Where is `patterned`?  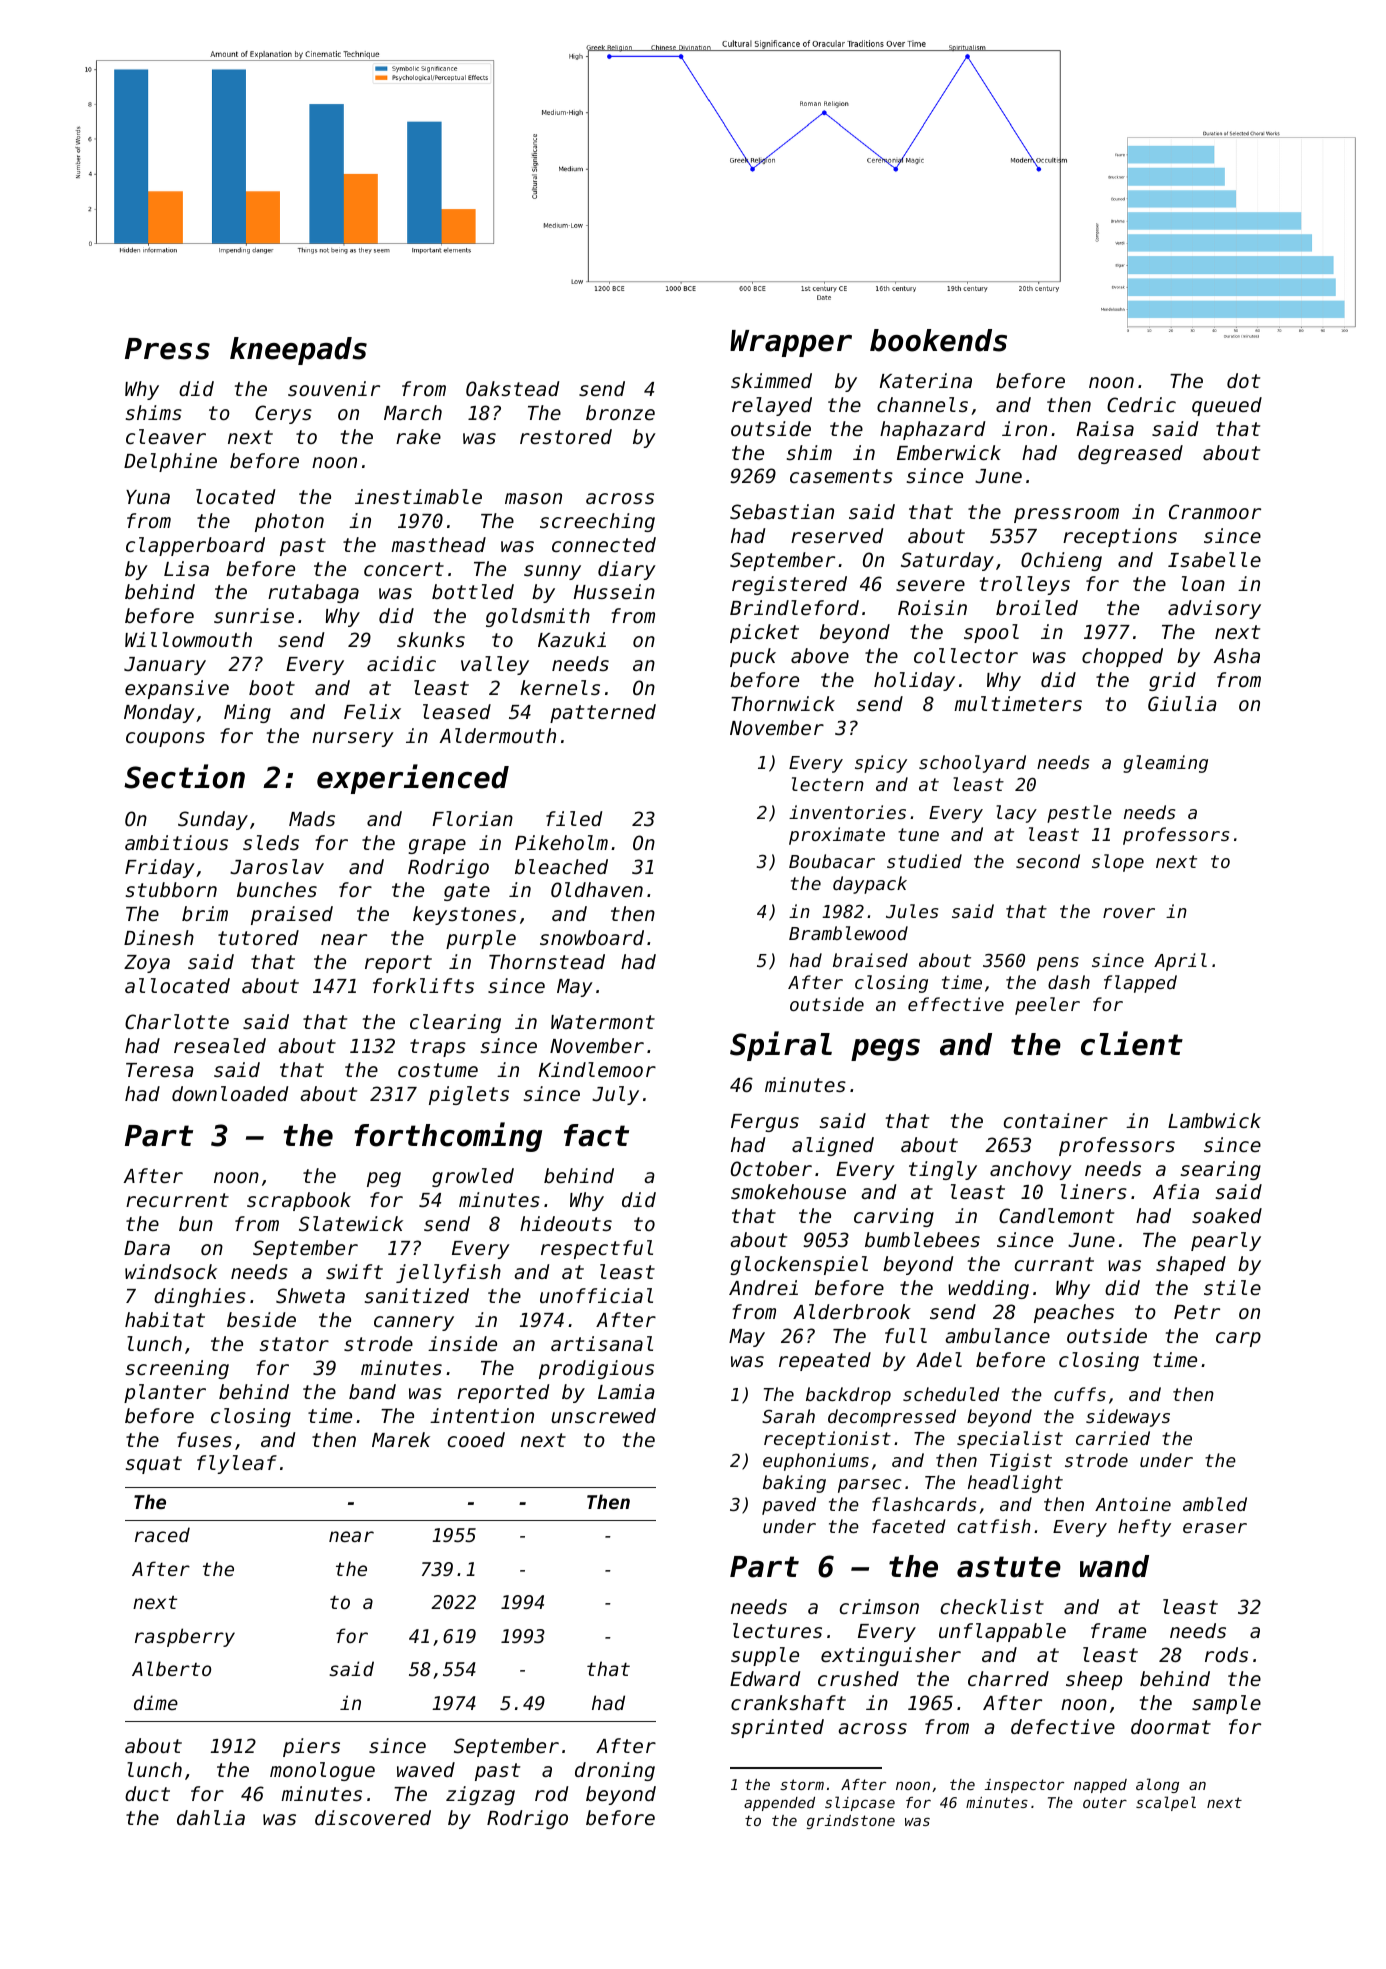
patterned is located at coordinates (603, 713).
